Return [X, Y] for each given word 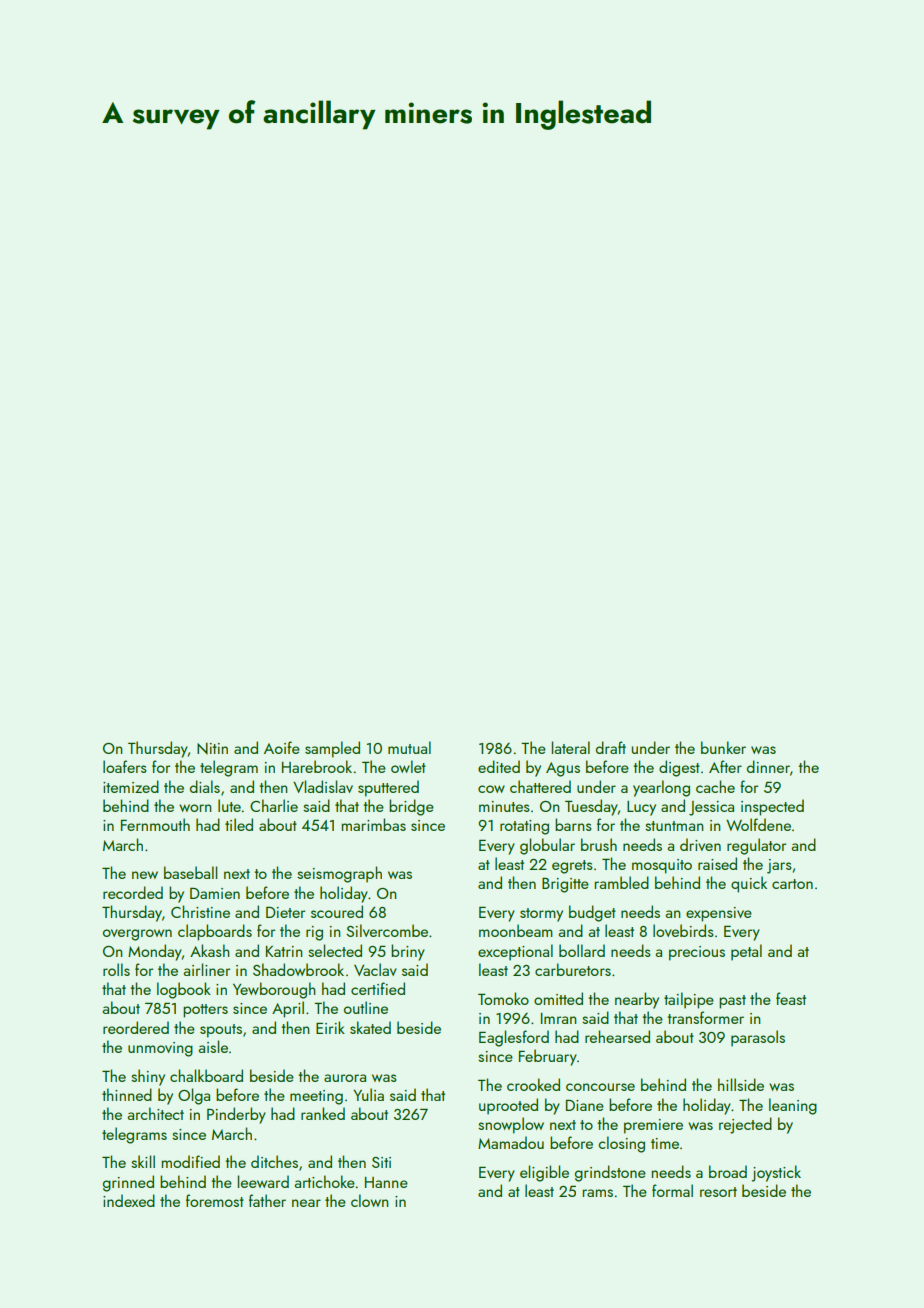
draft [611, 747]
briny [408, 952]
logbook [184, 990]
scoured [337, 911]
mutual [409, 747]
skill [143, 1161]
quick [749, 884]
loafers [125, 766]
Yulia [368, 1094]
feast [791, 998]
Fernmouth [155, 824]
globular [547, 846]
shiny [148, 1077]
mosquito [662, 866]
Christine [200, 911]
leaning [793, 1106]
